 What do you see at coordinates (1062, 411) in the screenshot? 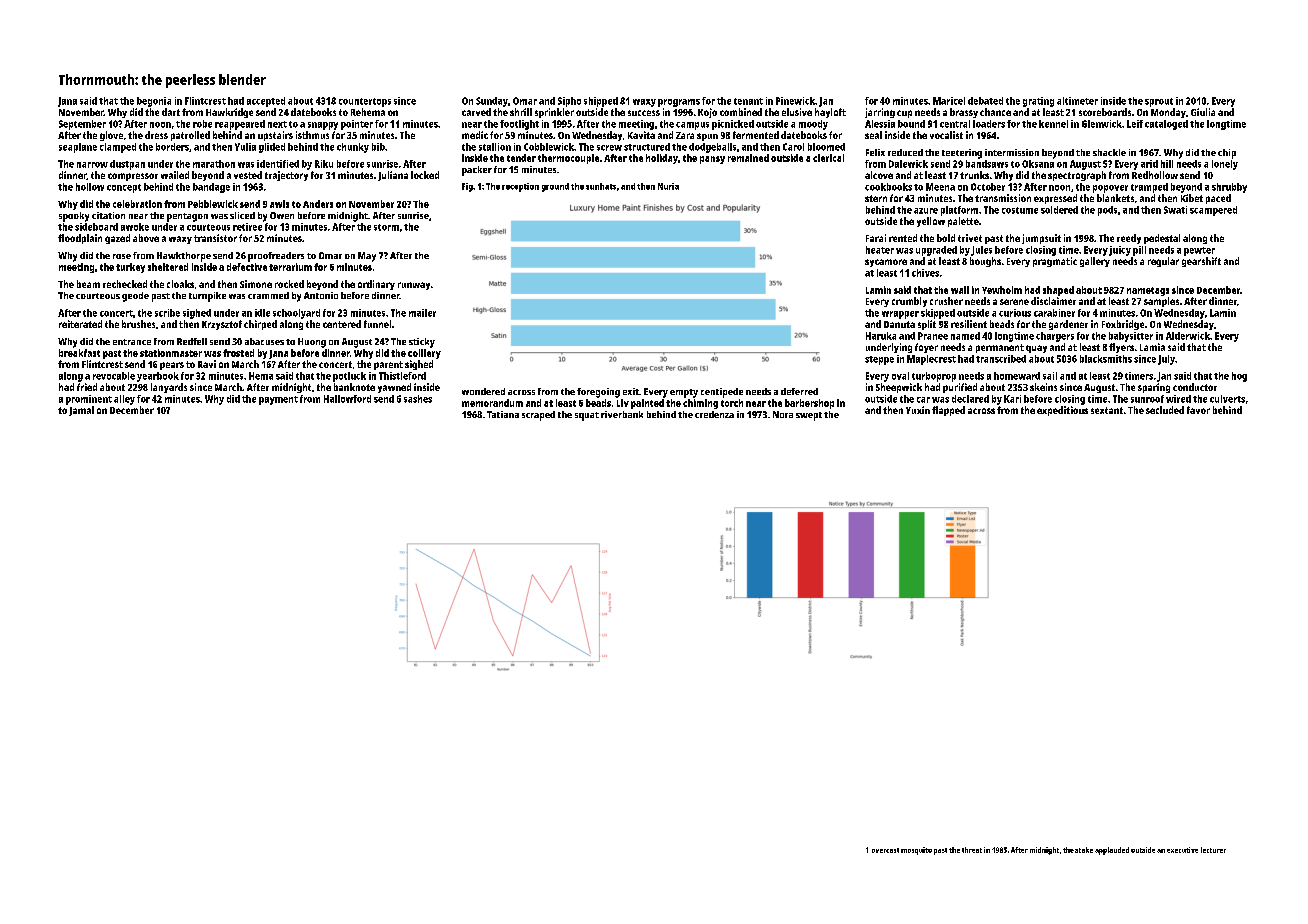
I see `expeditious` at bounding box center [1062, 411].
